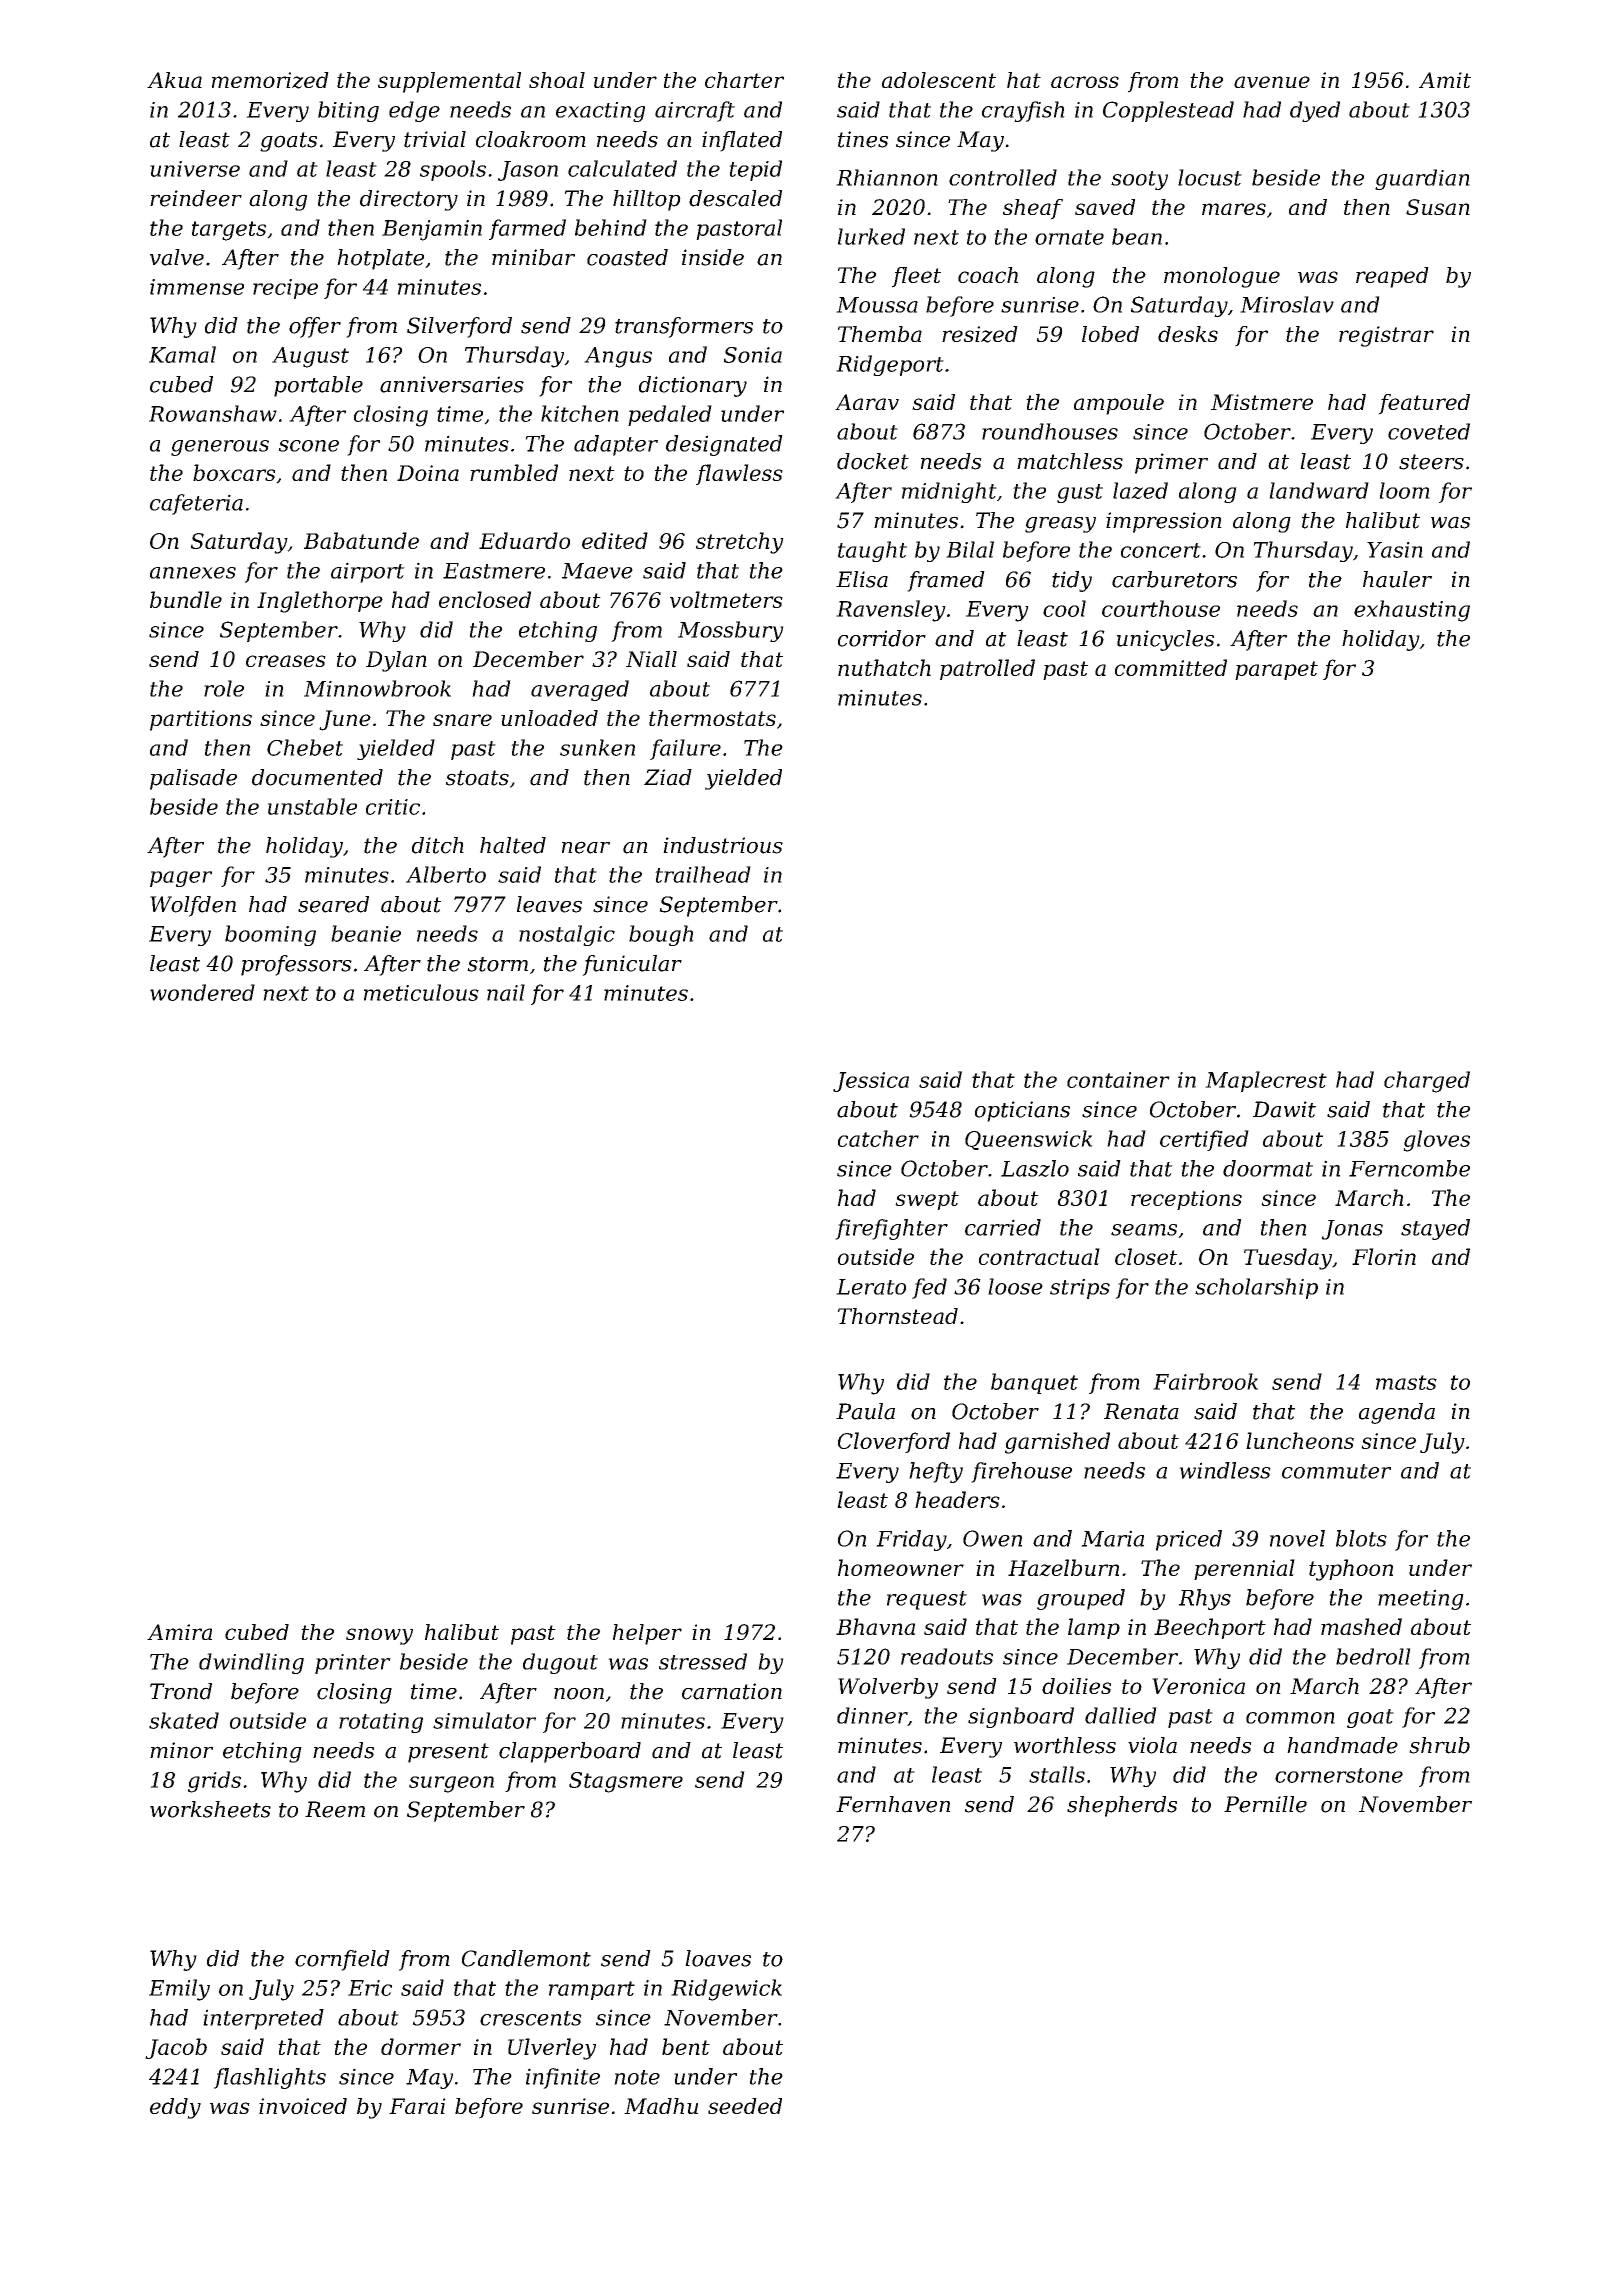 This image has height=2292, width=1620. I want to click on Miroslav, so click(1287, 304).
